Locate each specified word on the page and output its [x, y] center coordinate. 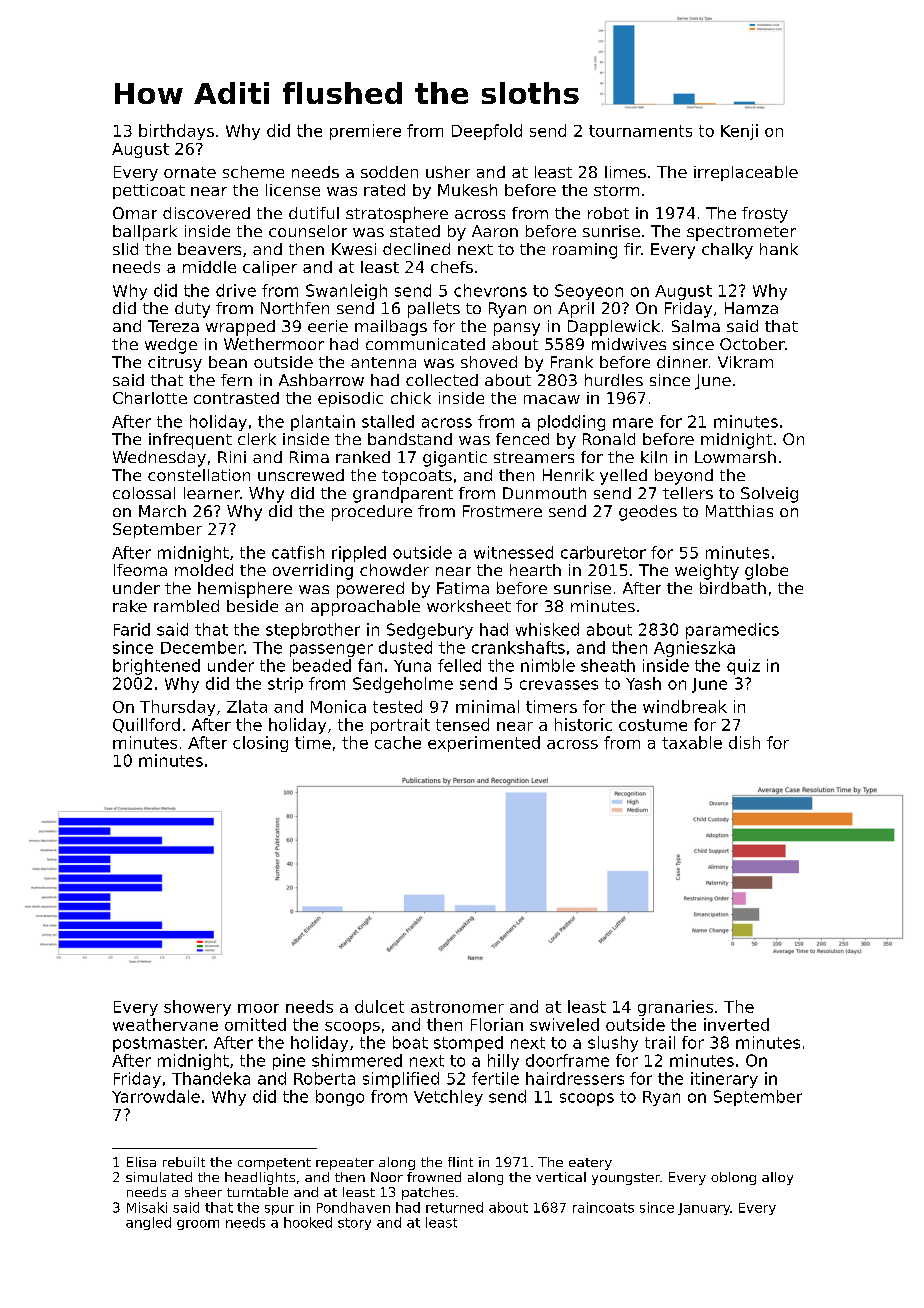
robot [608, 213]
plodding [571, 423]
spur [279, 1210]
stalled [388, 421]
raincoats [603, 1207]
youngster [626, 1179]
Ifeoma [140, 570]
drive [236, 290]
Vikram [745, 362]
